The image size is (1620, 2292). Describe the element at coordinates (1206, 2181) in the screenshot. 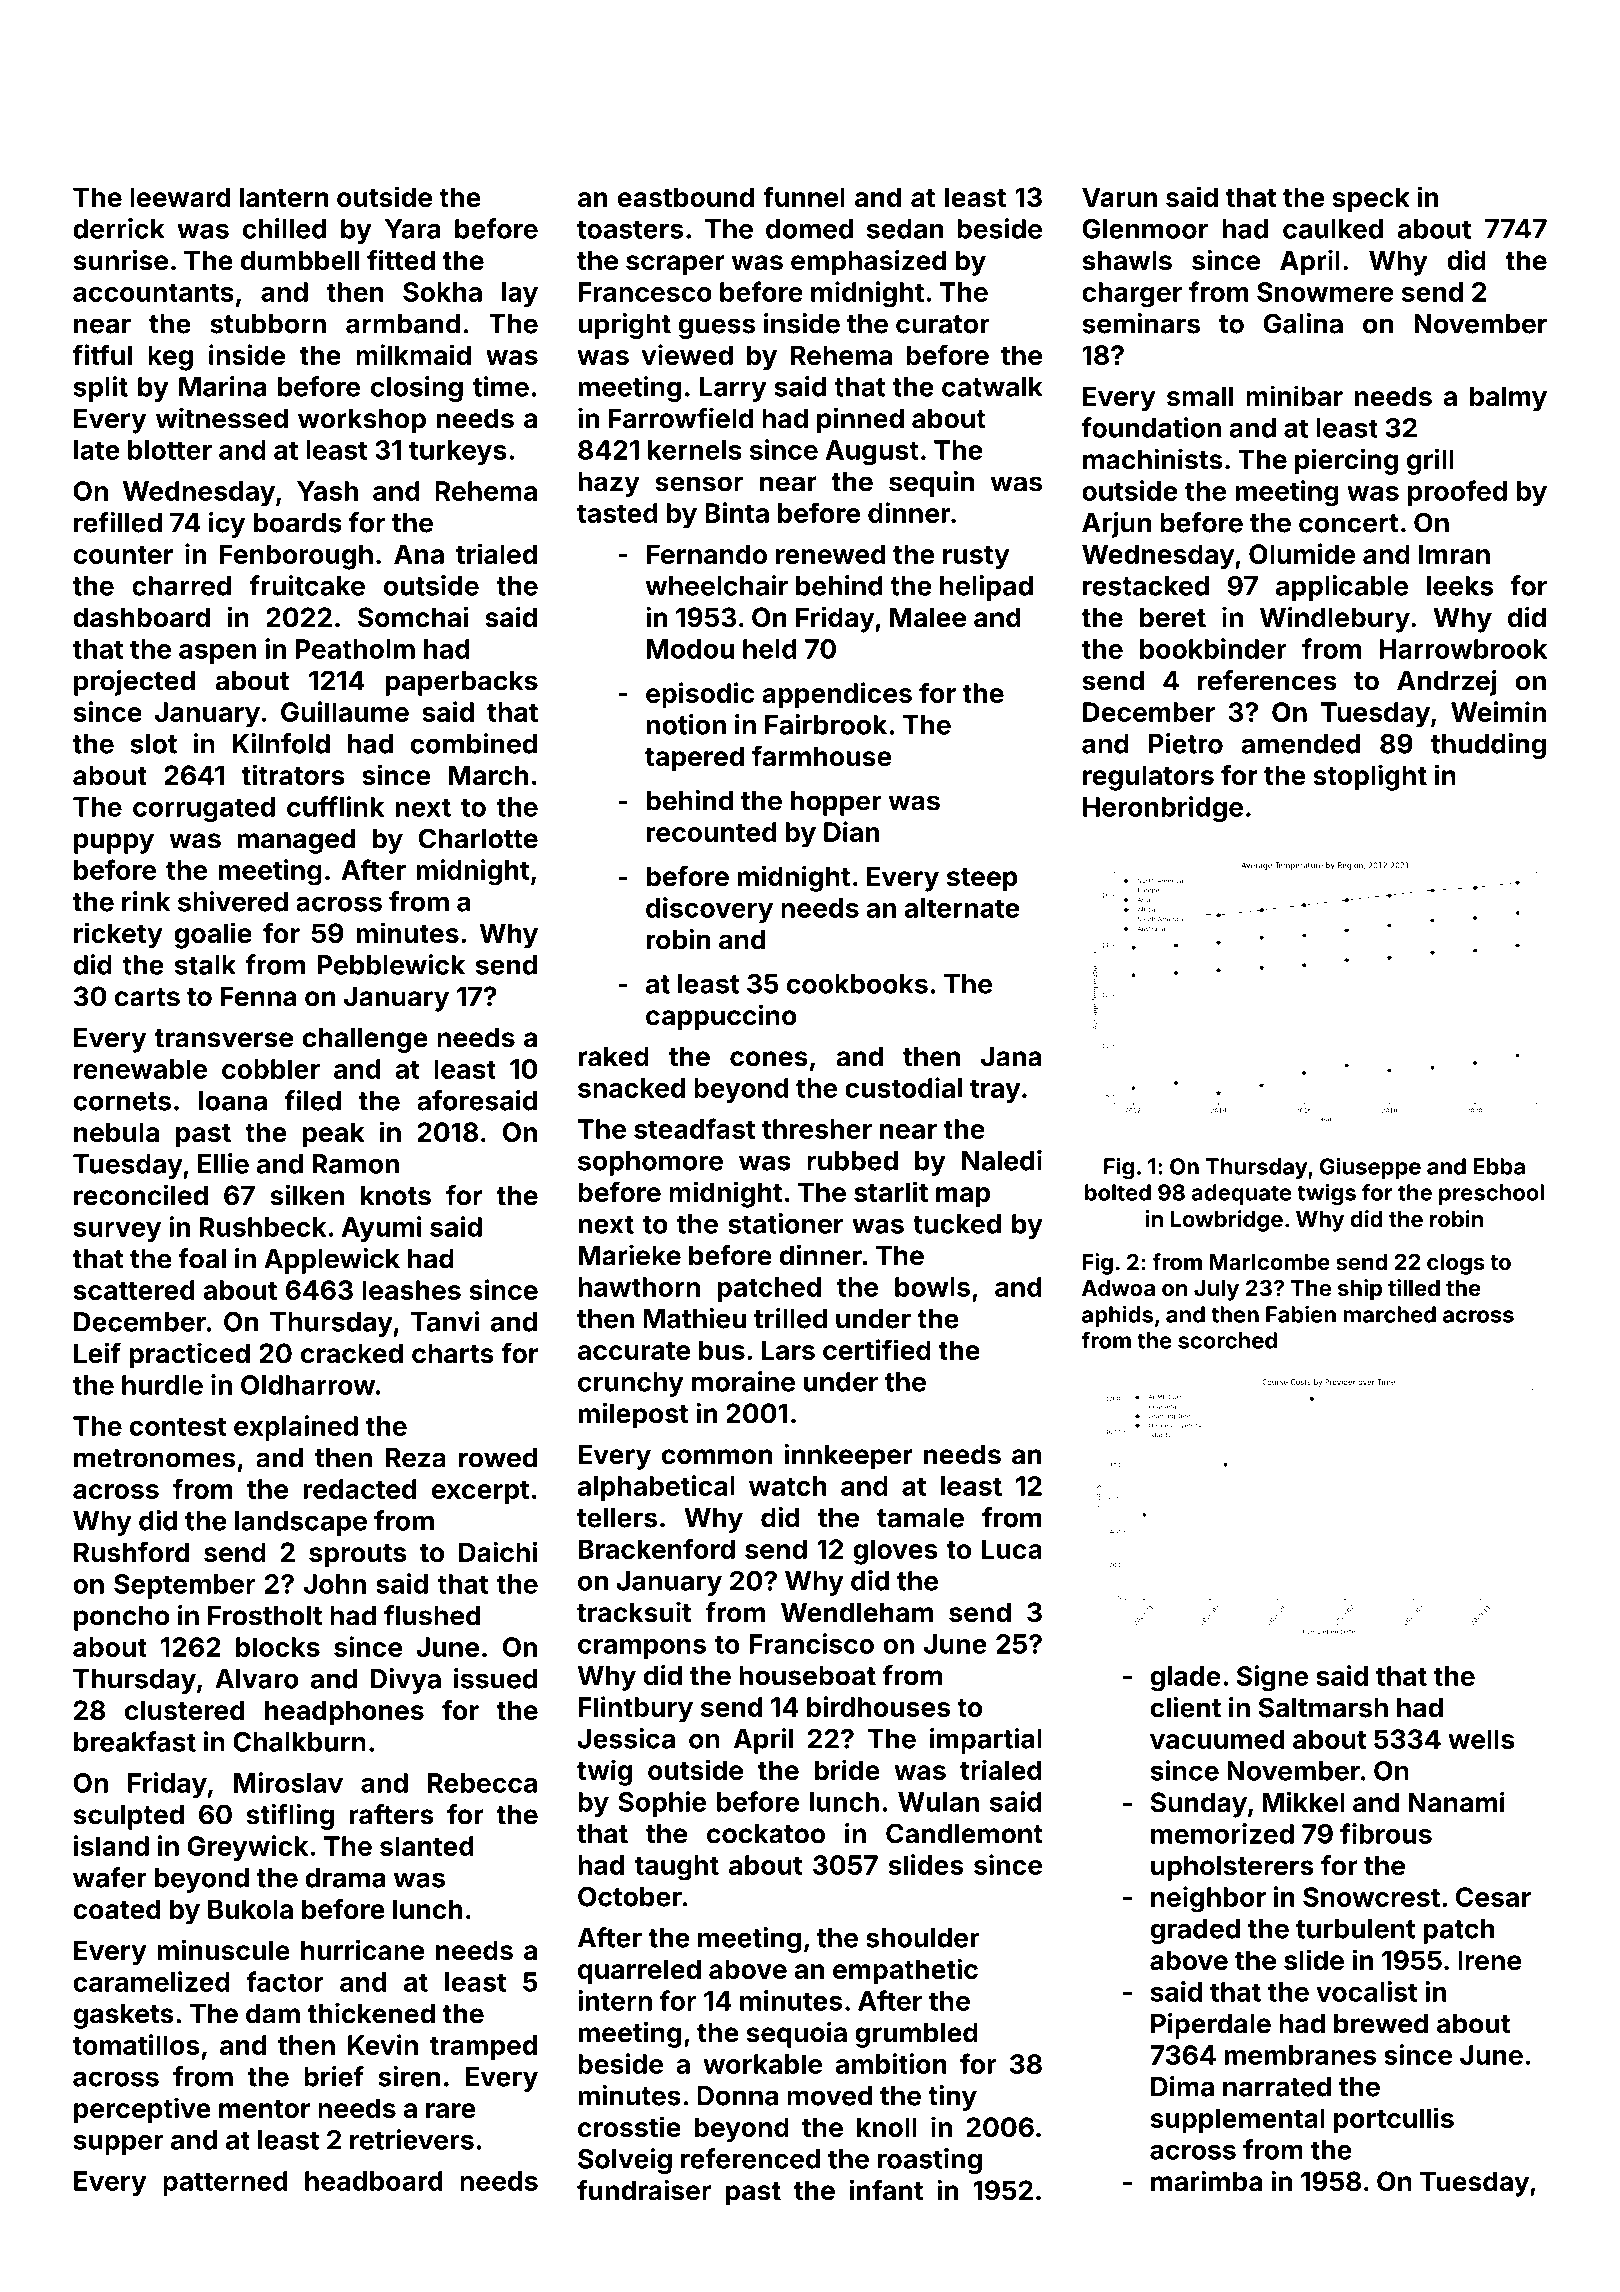

I see `marimba` at that location.
